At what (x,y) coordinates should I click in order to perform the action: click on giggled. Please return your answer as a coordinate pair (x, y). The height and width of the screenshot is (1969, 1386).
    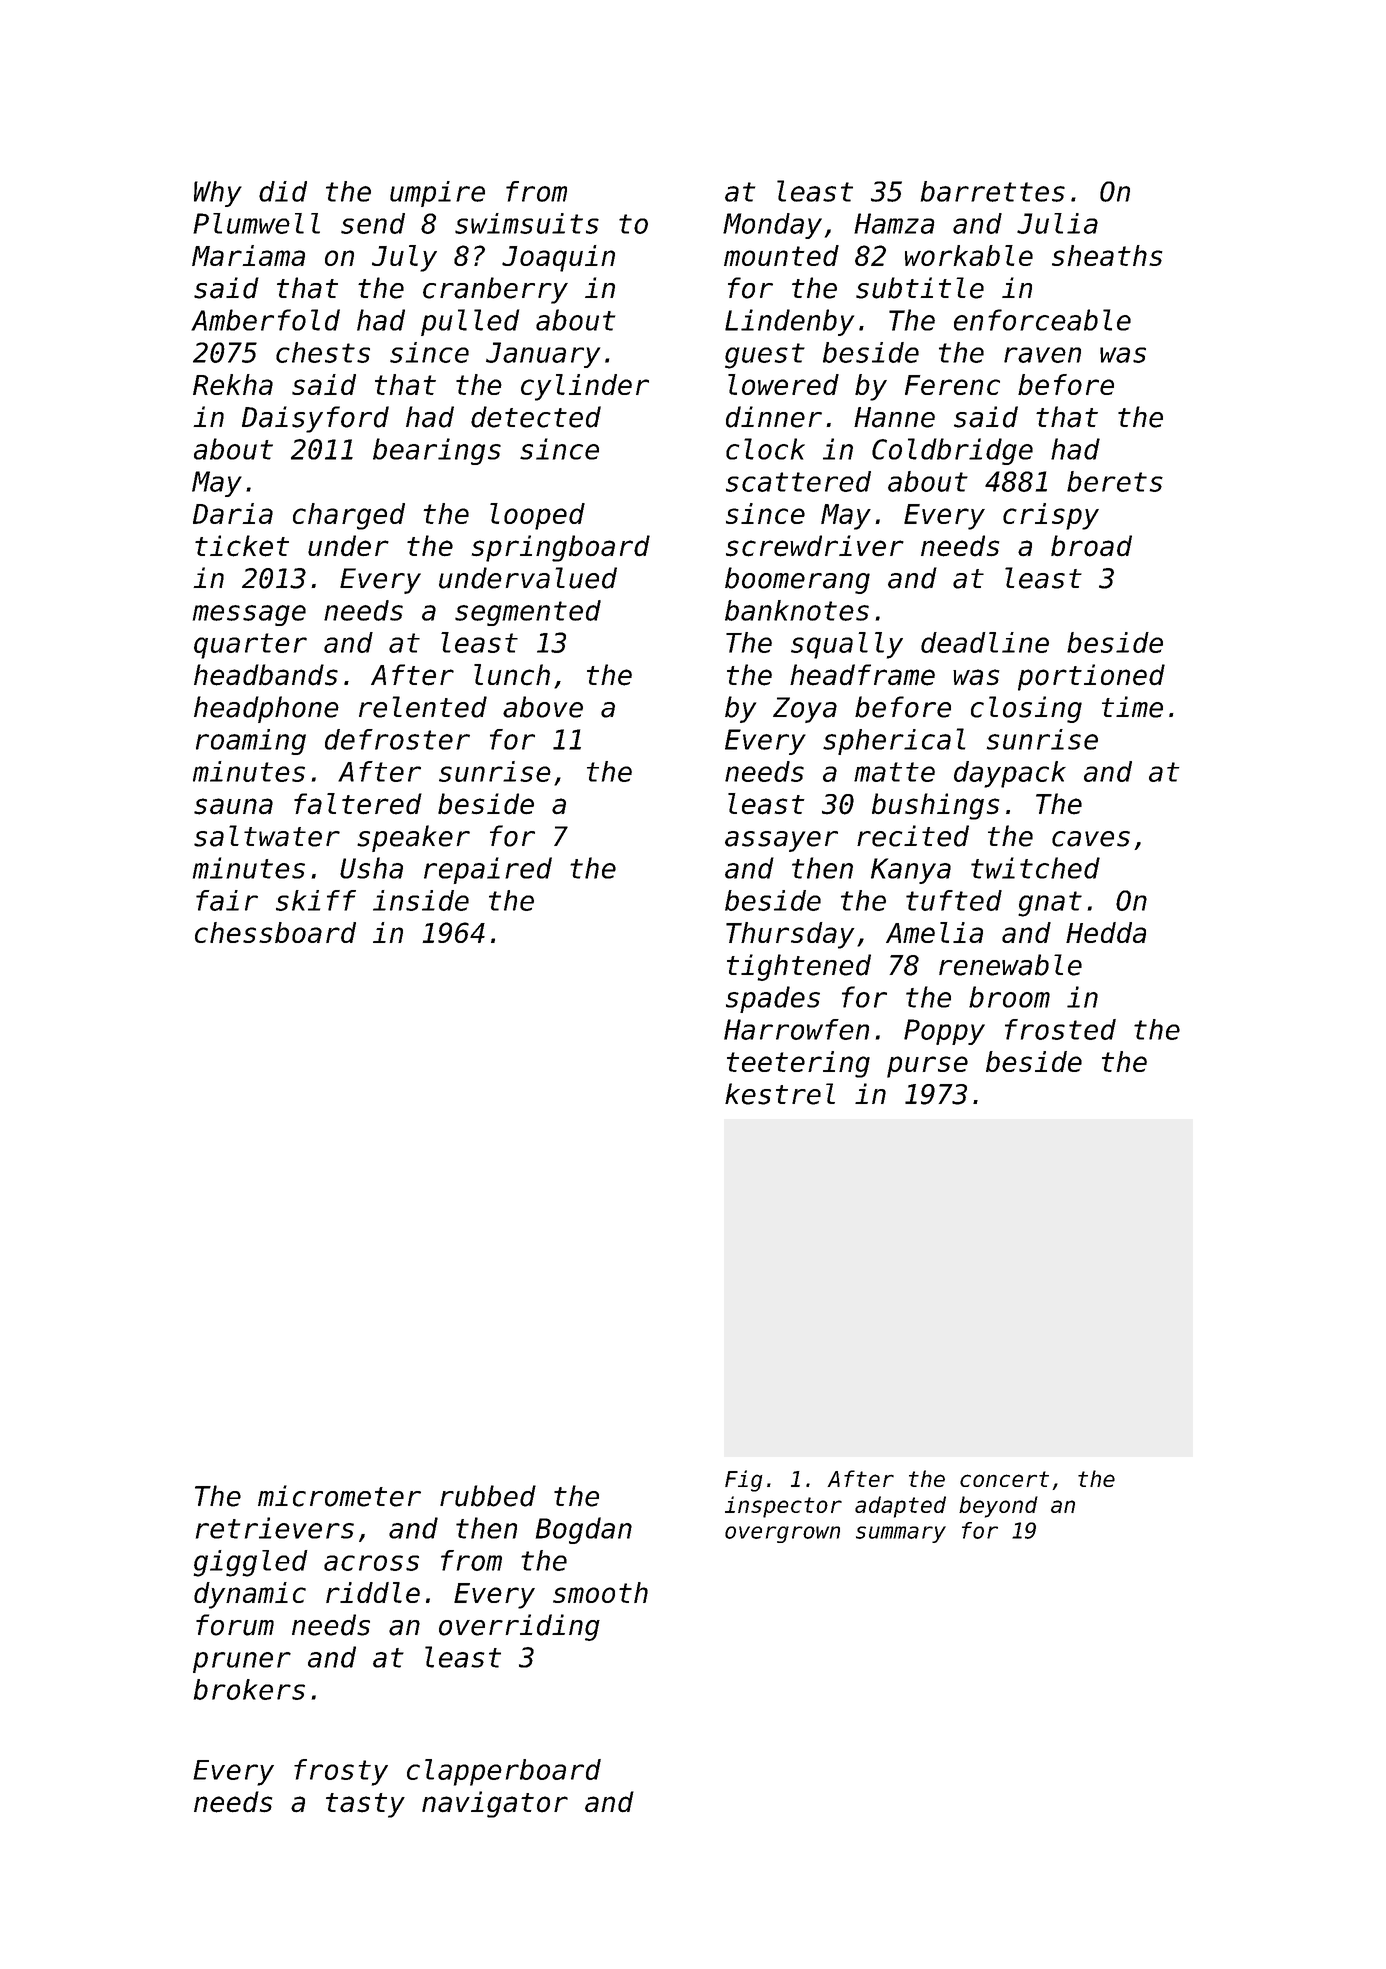
    Looking at the image, I should click on (250, 1563).
